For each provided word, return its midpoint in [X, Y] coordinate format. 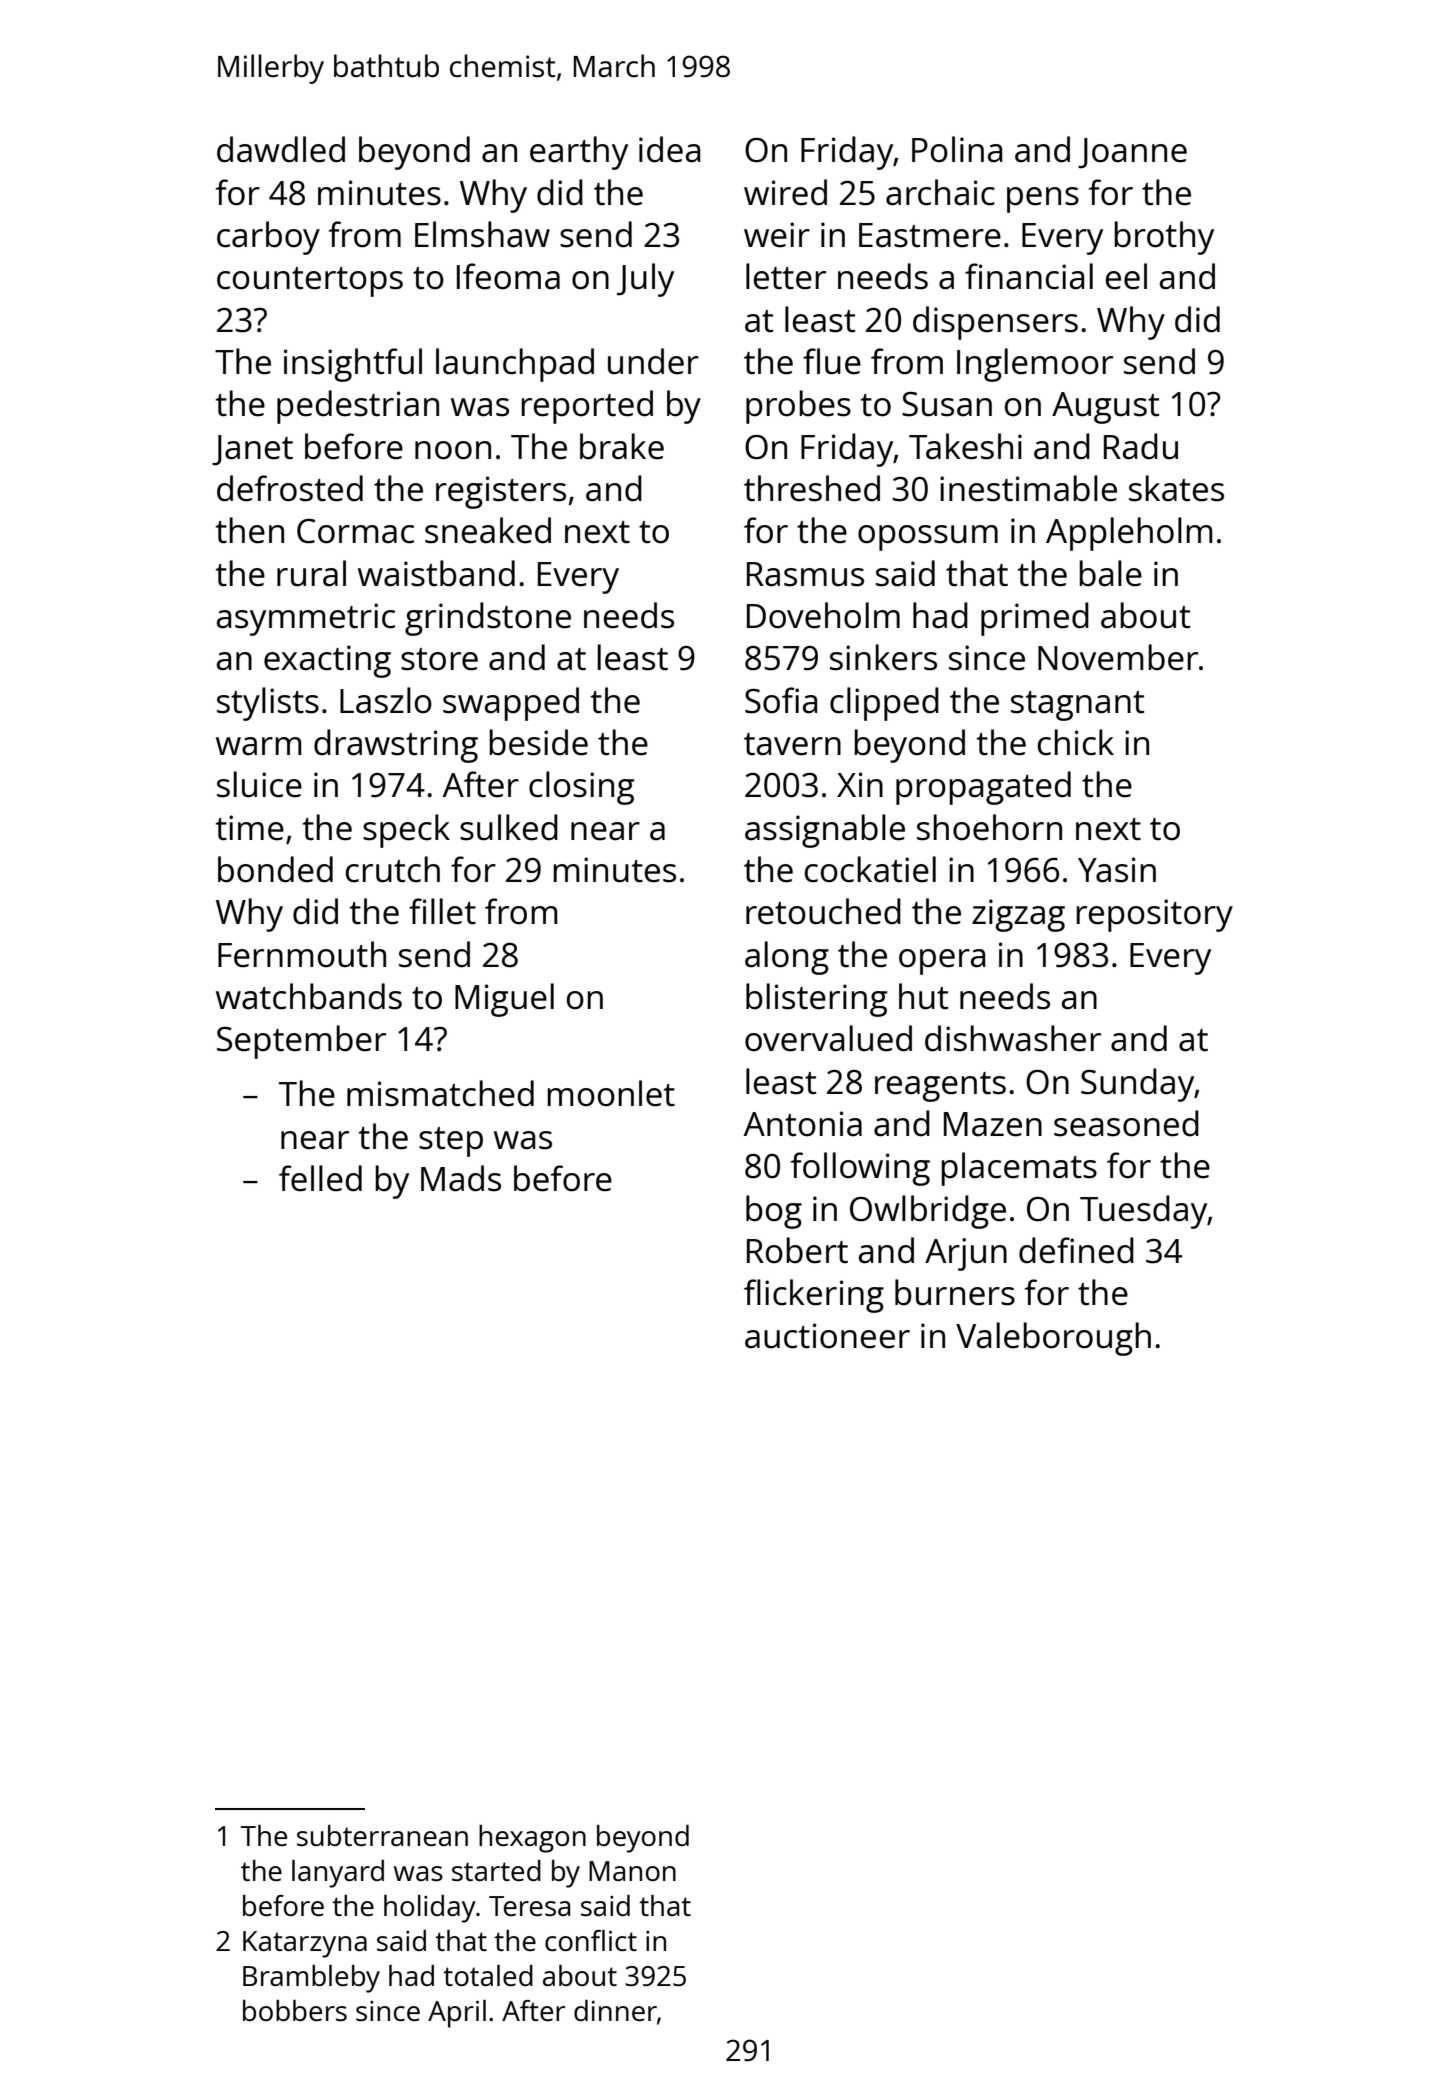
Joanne [1132, 153]
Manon [632, 1871]
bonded [275, 869]
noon [453, 450]
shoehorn [989, 827]
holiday [430, 1909]
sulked [509, 827]
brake [622, 446]
